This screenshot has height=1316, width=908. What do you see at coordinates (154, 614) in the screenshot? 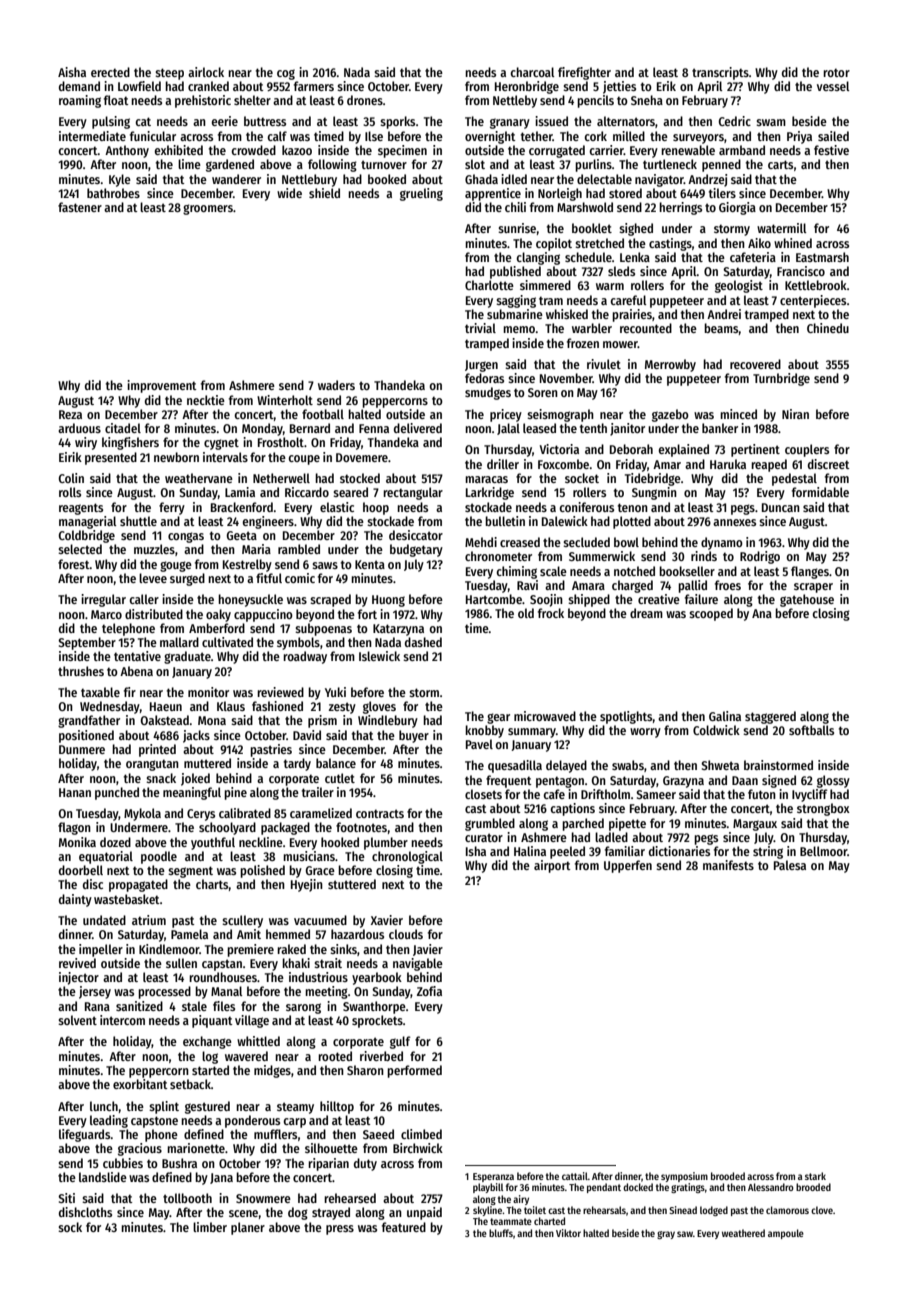
I see `distributed` at bounding box center [154, 614].
